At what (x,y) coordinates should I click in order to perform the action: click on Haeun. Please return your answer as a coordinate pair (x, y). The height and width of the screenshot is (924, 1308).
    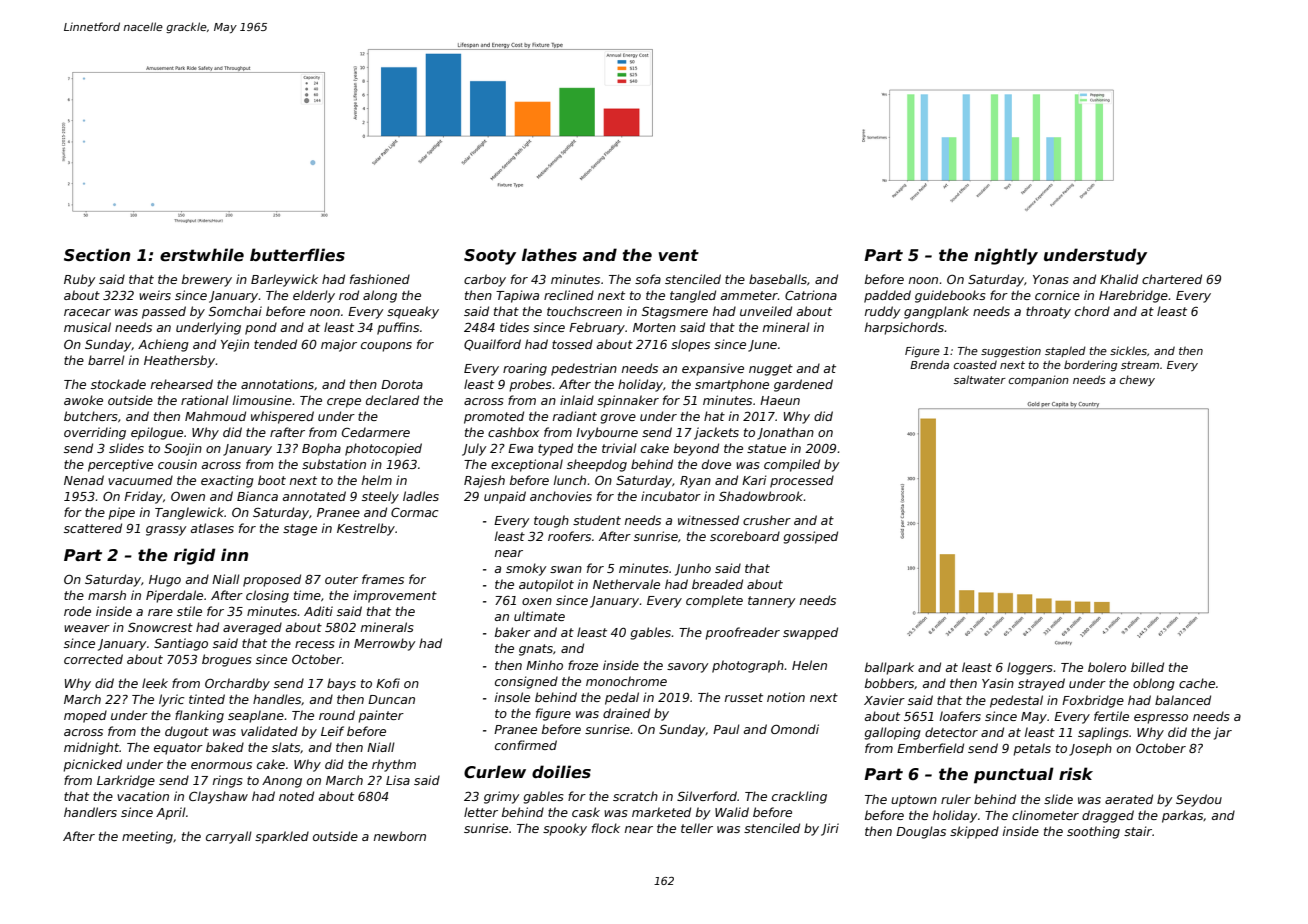
    Looking at the image, I should click on (780, 400).
